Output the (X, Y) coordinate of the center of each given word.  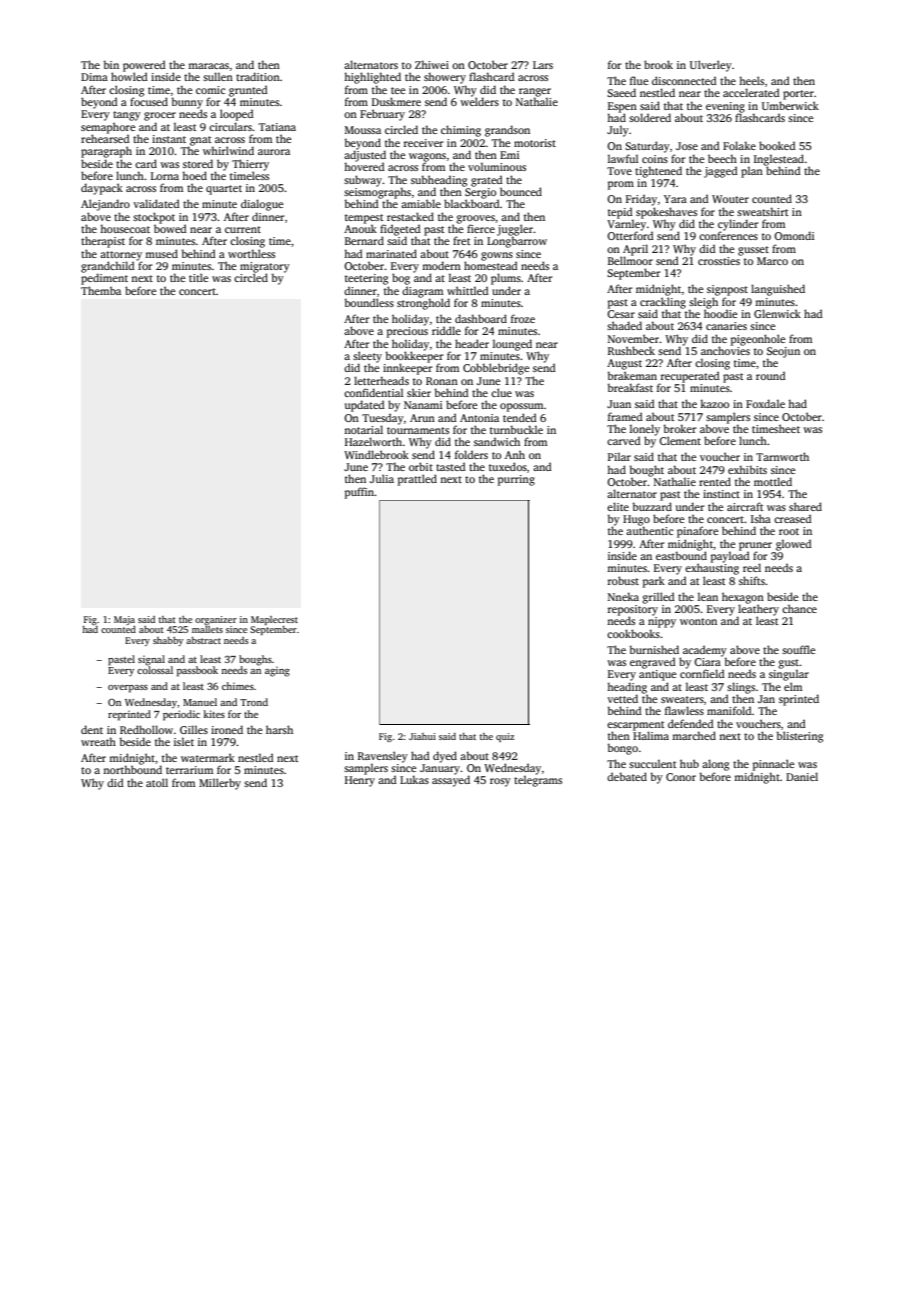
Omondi (794, 235)
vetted (622, 698)
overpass (128, 689)
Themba (101, 290)
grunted (248, 91)
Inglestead (779, 160)
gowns (497, 256)
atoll (157, 782)
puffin (360, 493)
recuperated (690, 377)
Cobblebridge (496, 369)
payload (730, 557)
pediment (104, 279)
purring (516, 480)
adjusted (365, 156)
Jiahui (422, 736)
